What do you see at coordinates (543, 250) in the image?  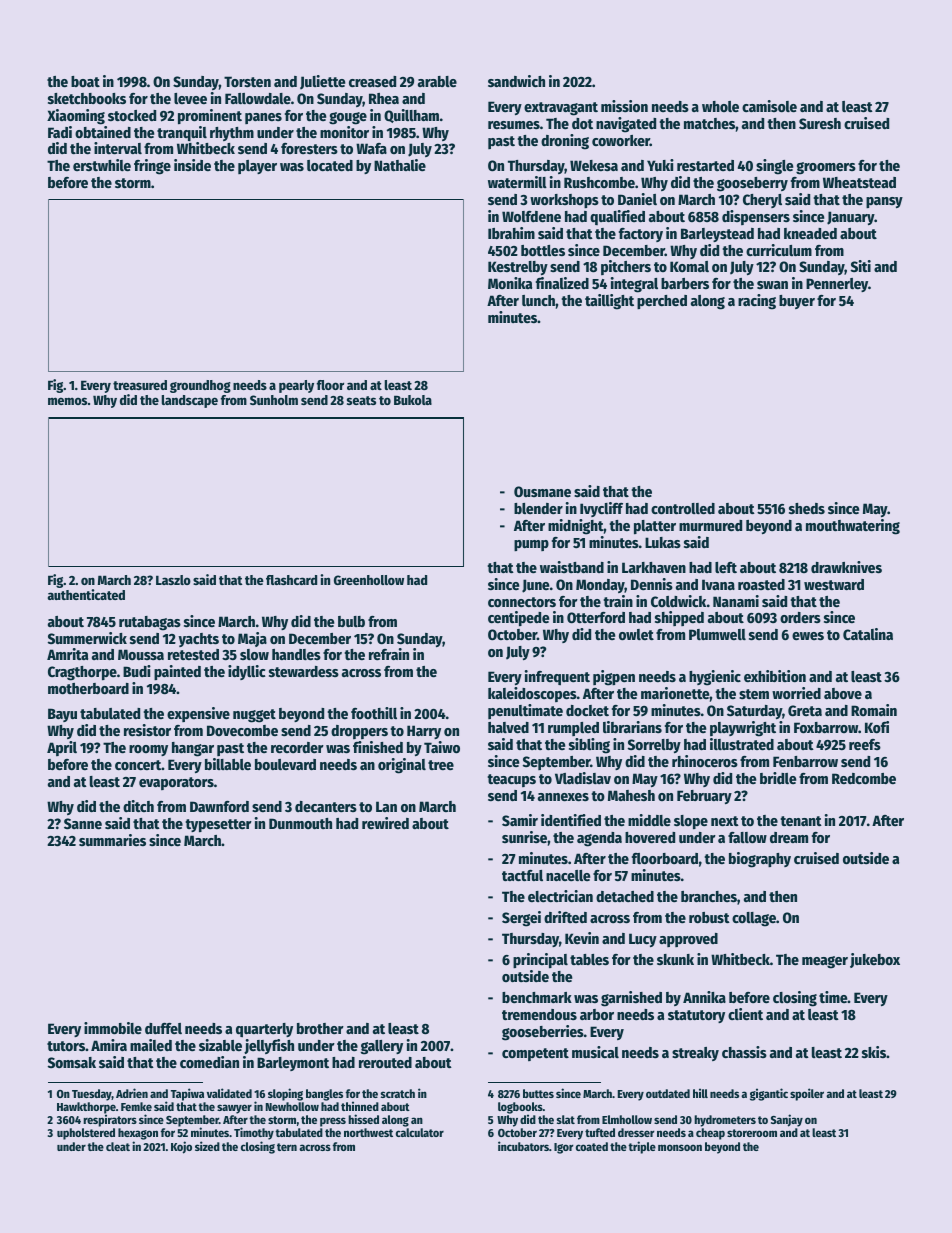 I see `bottles` at bounding box center [543, 250].
